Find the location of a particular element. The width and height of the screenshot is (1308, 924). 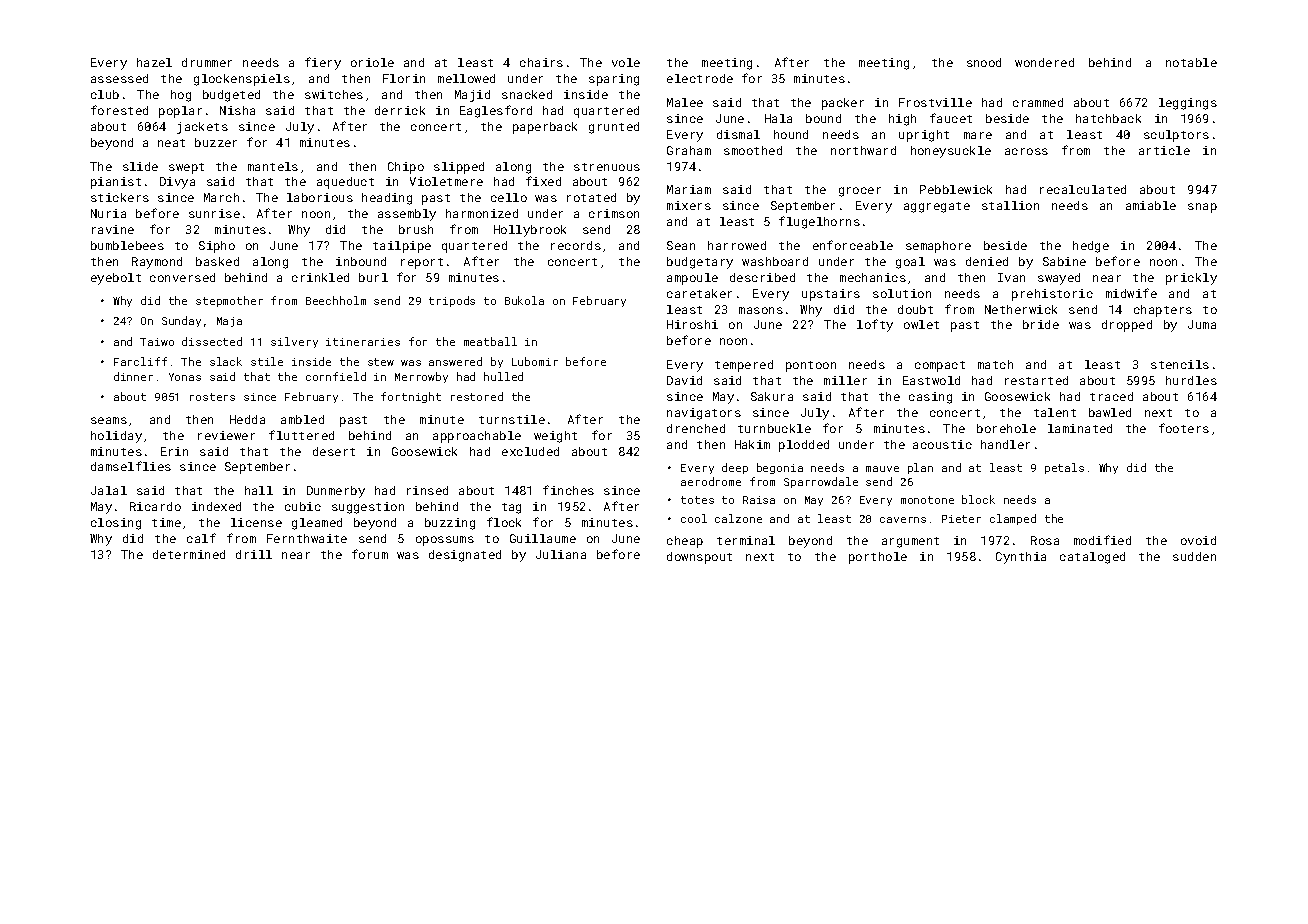

wondered is located at coordinates (1044, 62).
